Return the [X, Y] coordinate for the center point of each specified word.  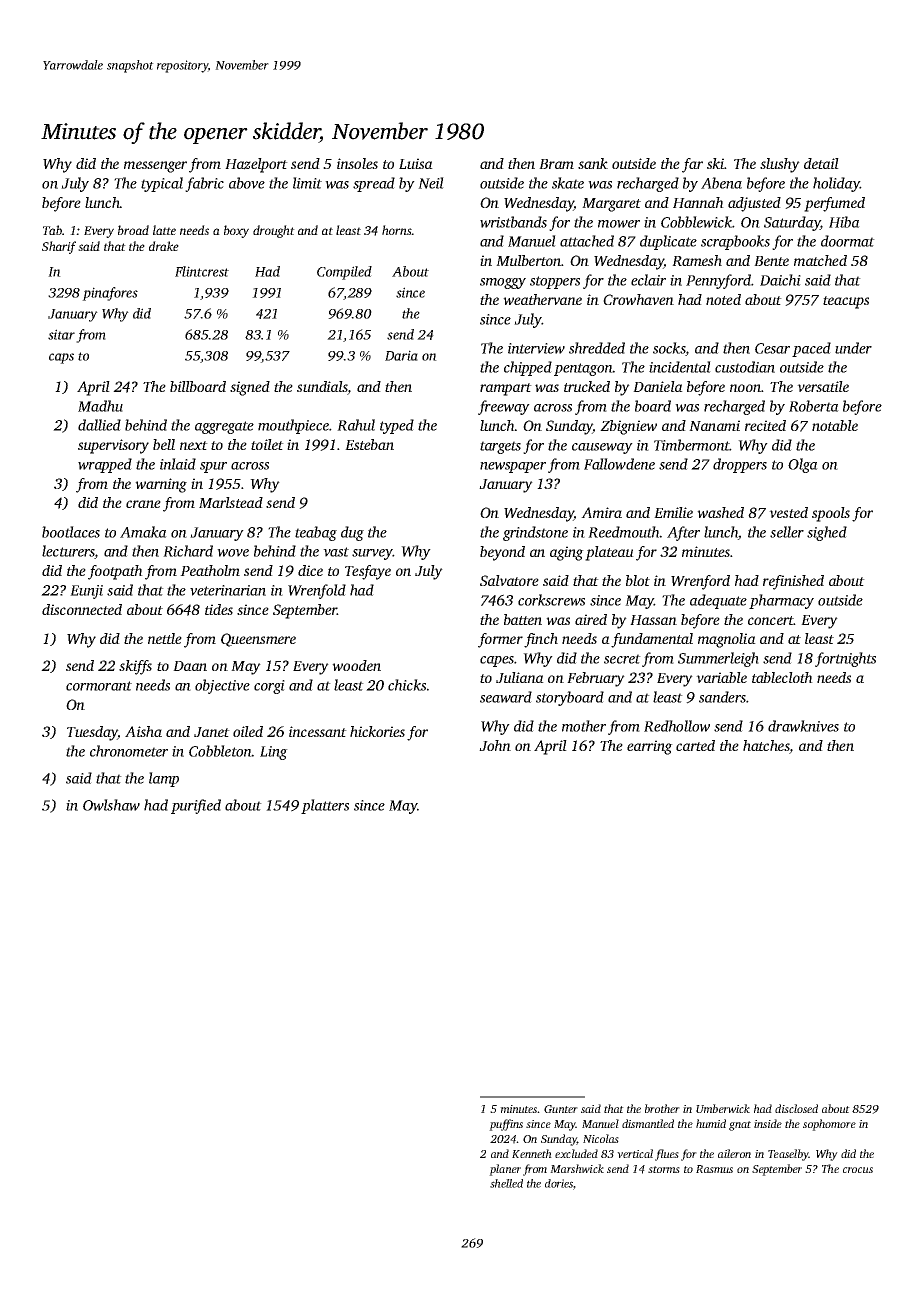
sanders [722, 697]
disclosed [796, 1108]
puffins [506, 1125]
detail [821, 163]
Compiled [344, 273]
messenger [155, 167]
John [495, 745]
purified [196, 806]
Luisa [416, 163]
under [853, 348]
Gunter [561, 1109]
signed [250, 388]
